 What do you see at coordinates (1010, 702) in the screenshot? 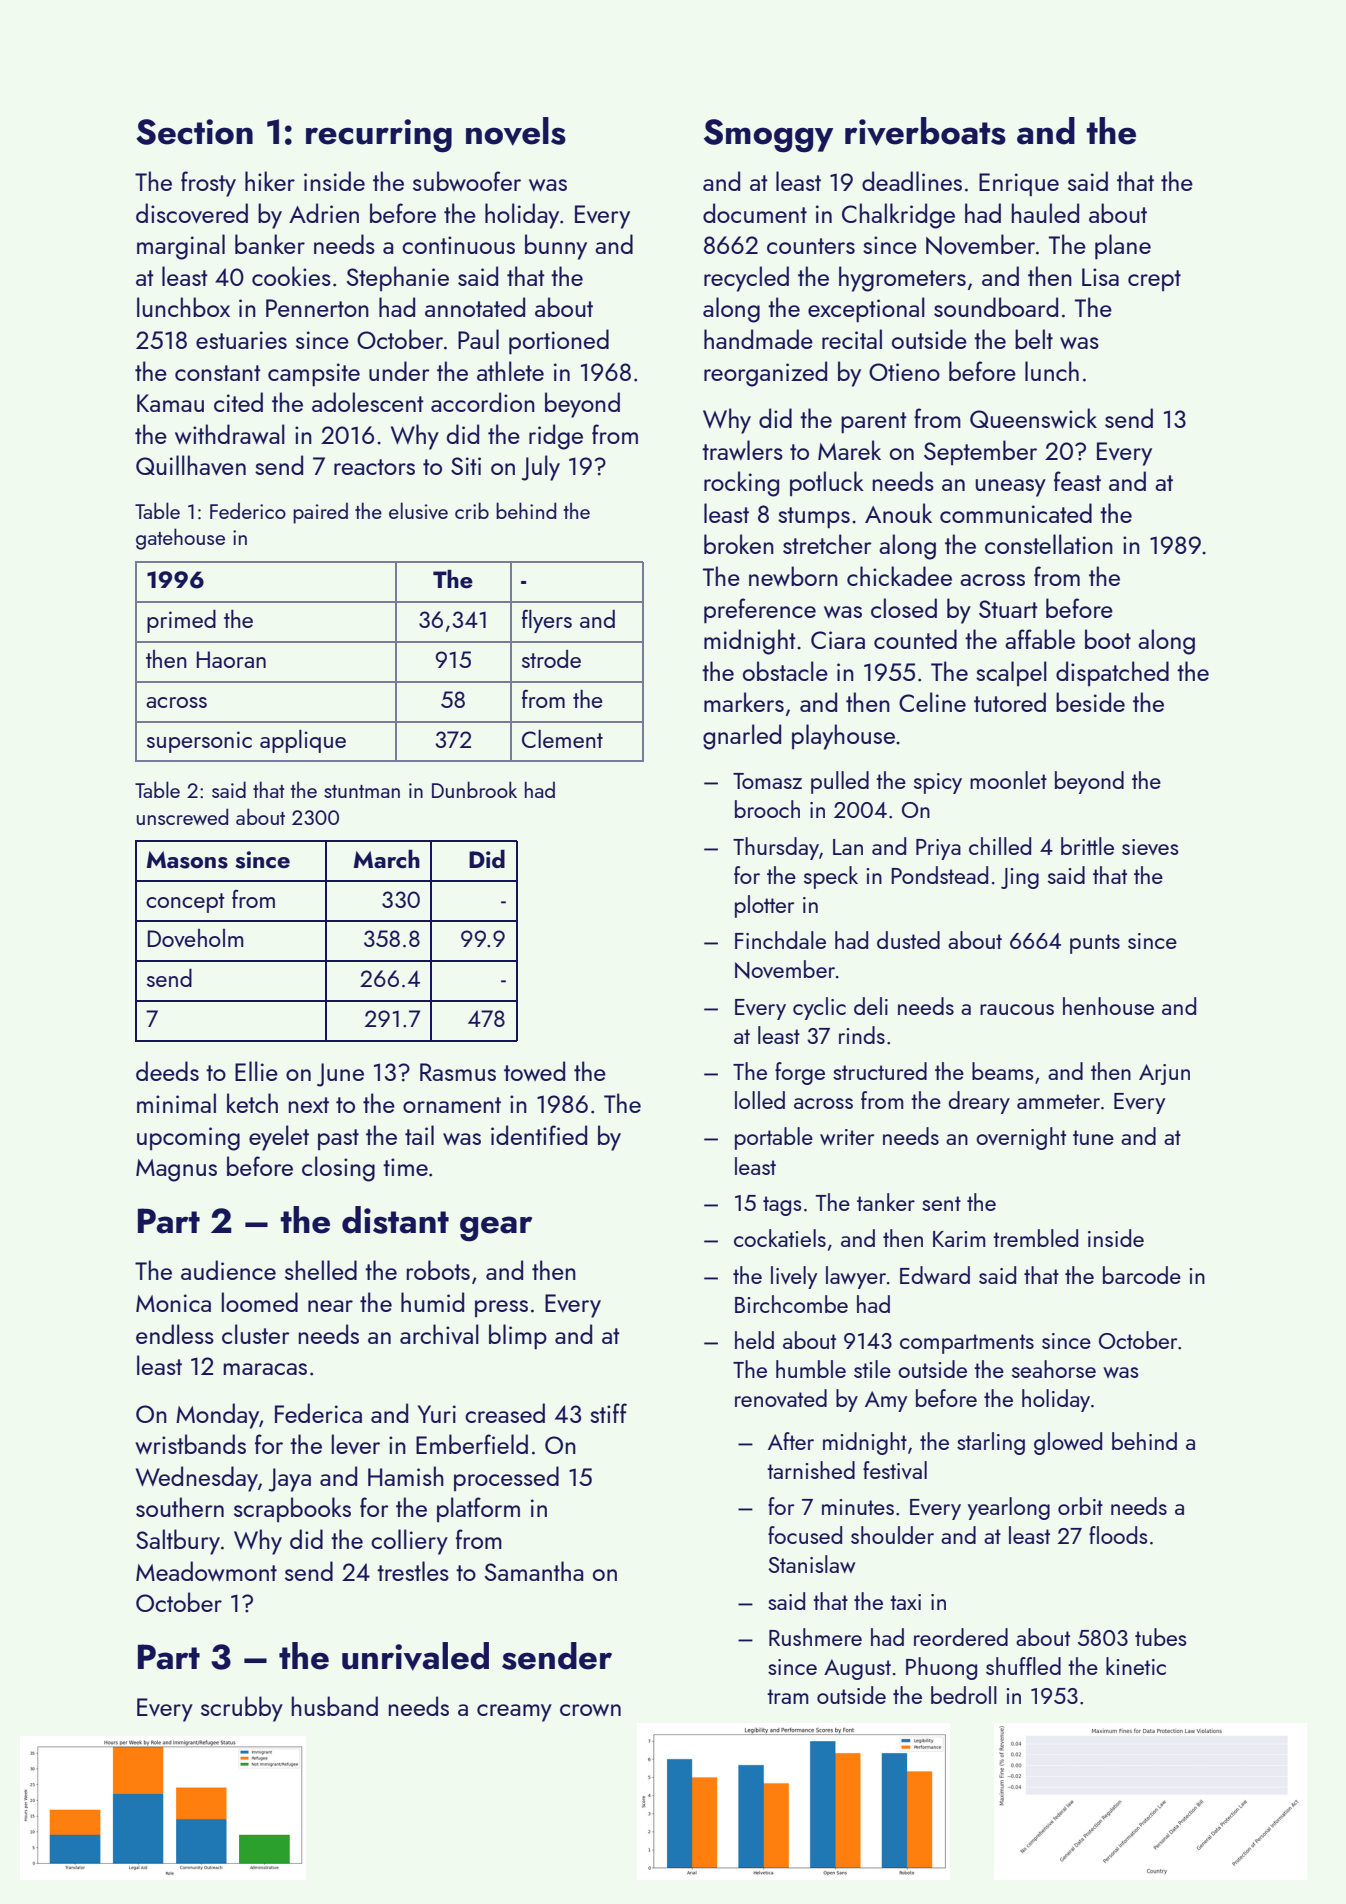
I see `tutored` at bounding box center [1010, 702].
